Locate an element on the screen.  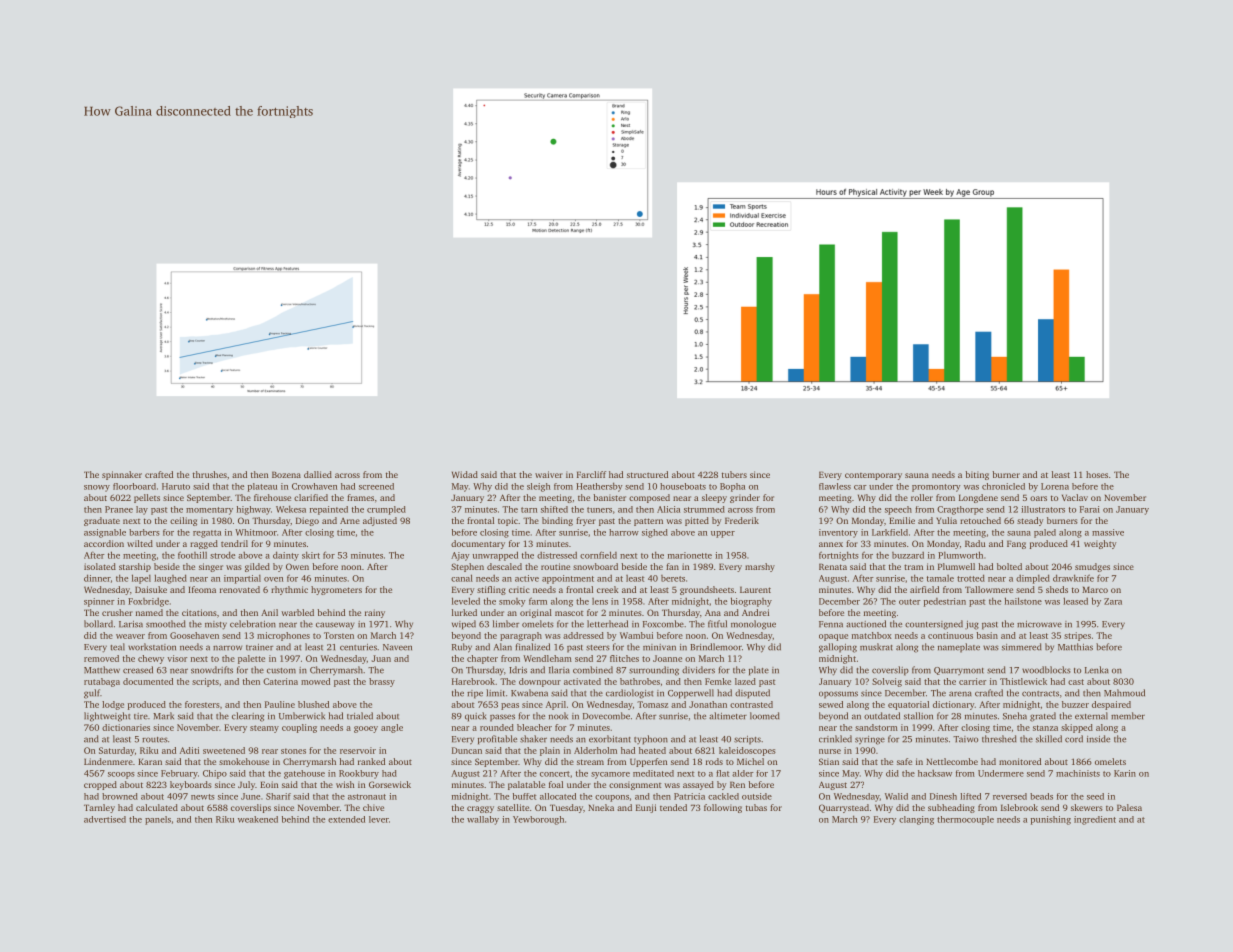
warbled is located at coordinates (297, 612).
